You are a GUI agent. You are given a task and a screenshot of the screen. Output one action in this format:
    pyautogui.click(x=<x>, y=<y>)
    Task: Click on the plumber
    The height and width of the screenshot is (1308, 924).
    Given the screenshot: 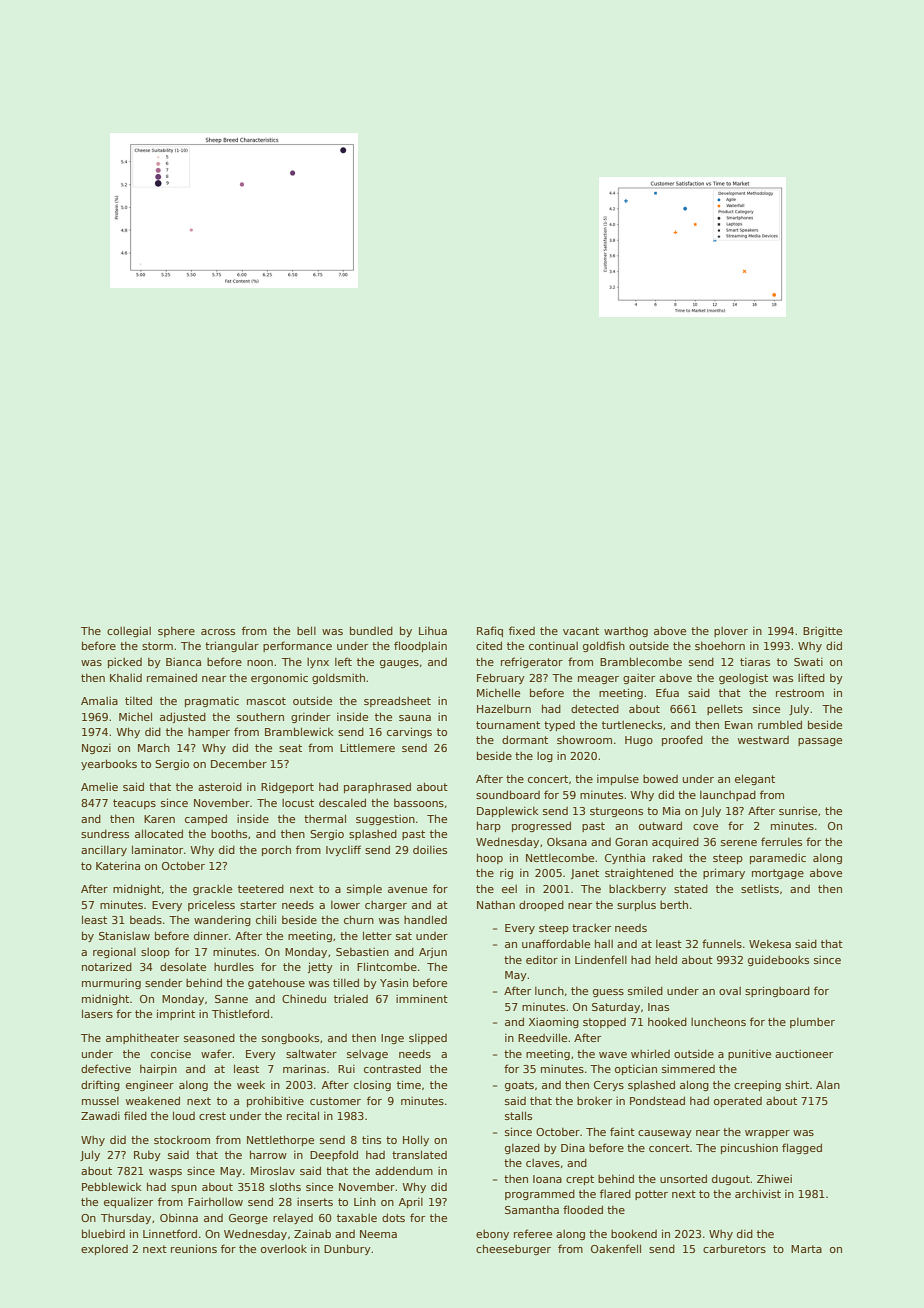 What is the action you would take?
    pyautogui.click(x=812, y=1023)
